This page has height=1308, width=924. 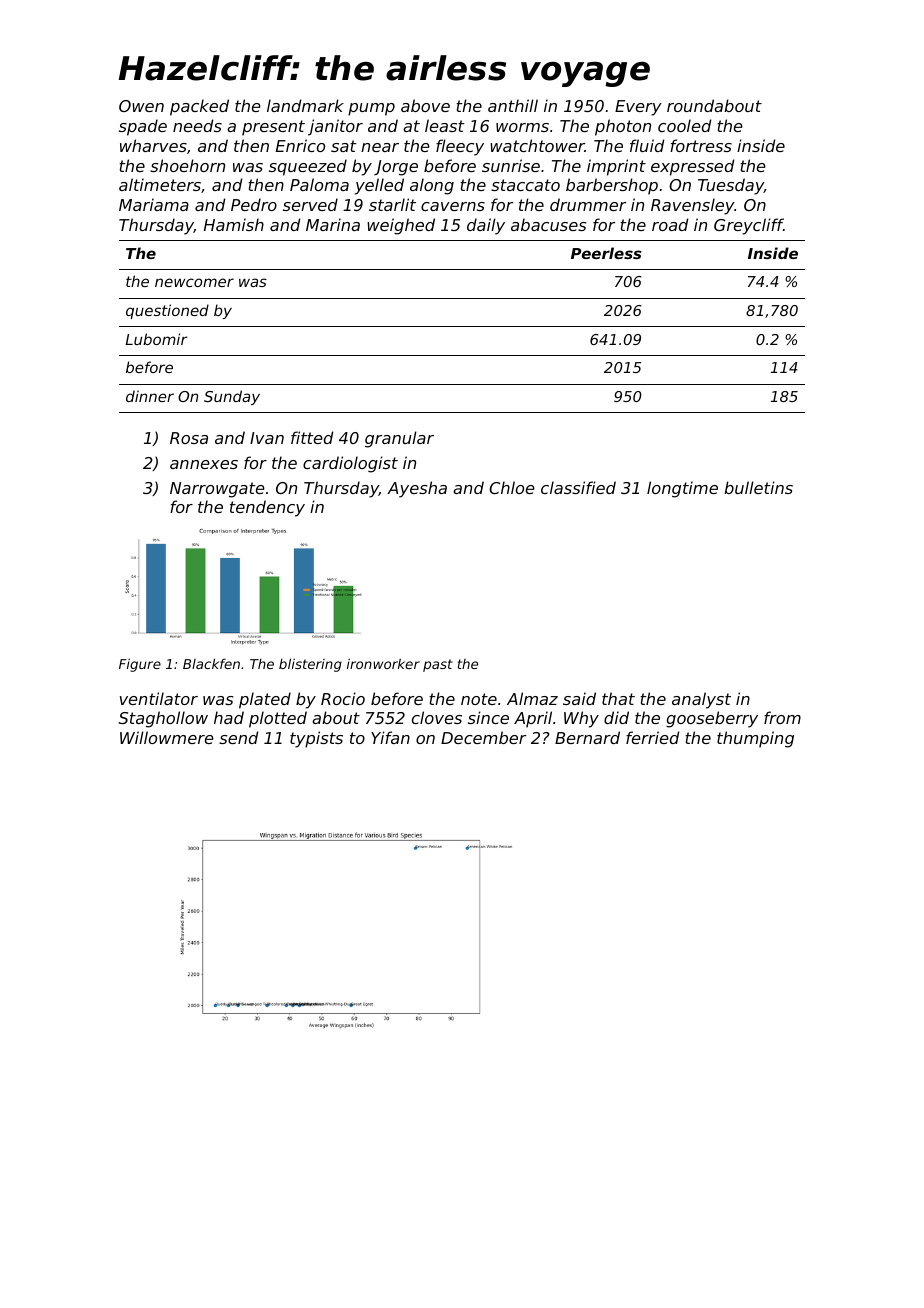 What do you see at coordinates (199, 107) in the page?
I see `packed` at bounding box center [199, 107].
